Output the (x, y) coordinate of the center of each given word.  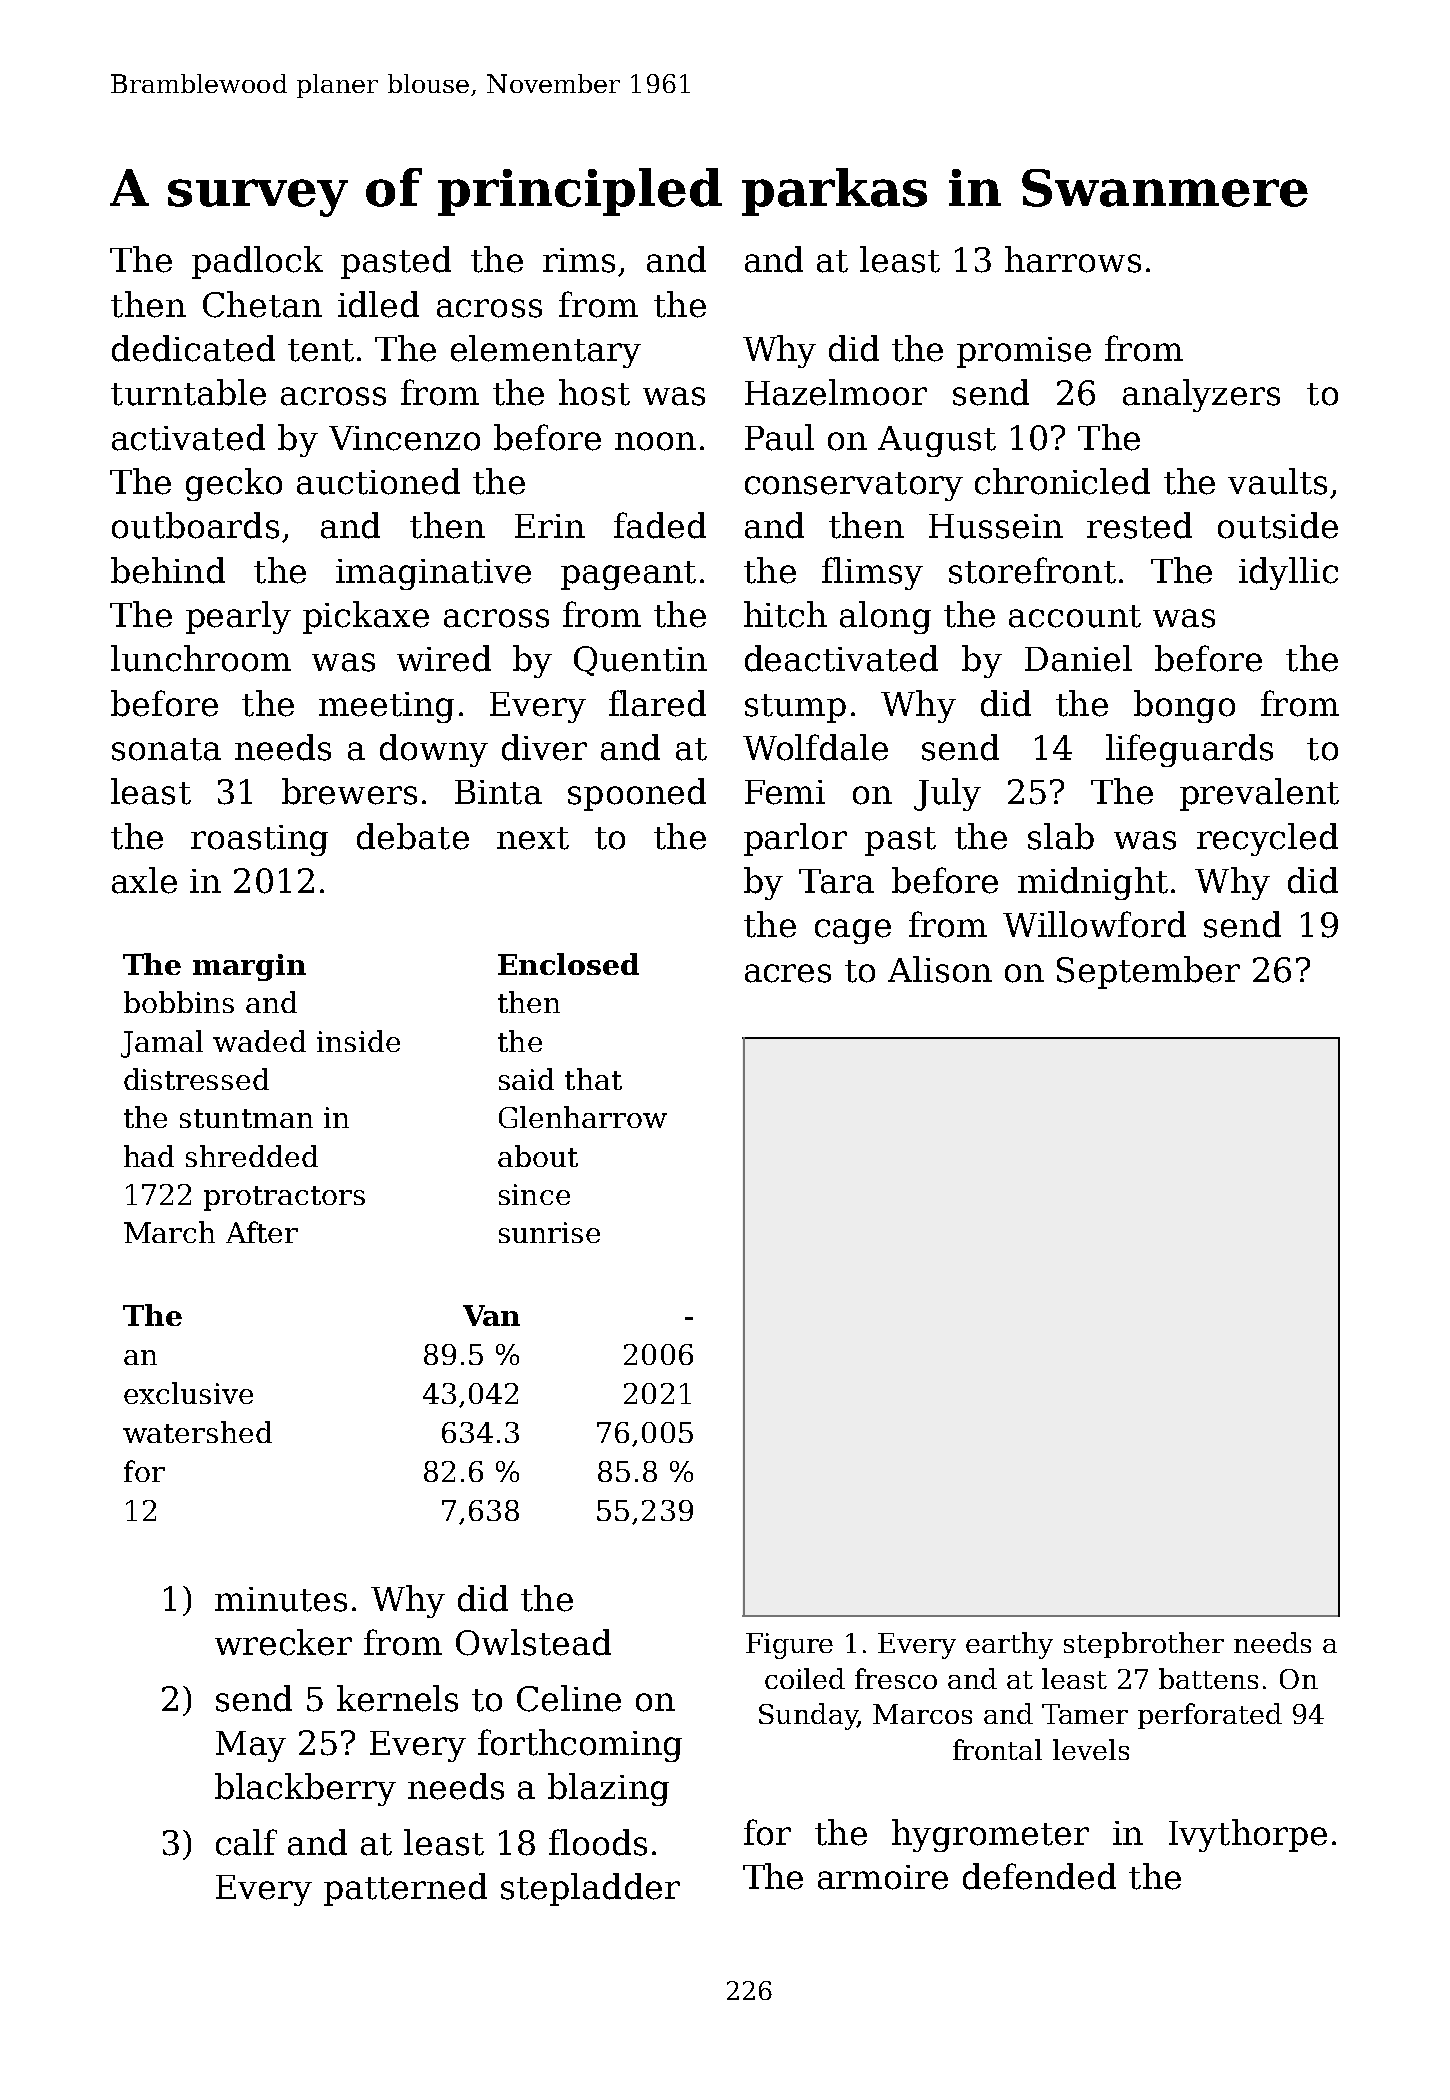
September (1148, 972)
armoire (883, 1877)
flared (657, 703)
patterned (405, 1889)
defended (1039, 1876)
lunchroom (201, 658)
